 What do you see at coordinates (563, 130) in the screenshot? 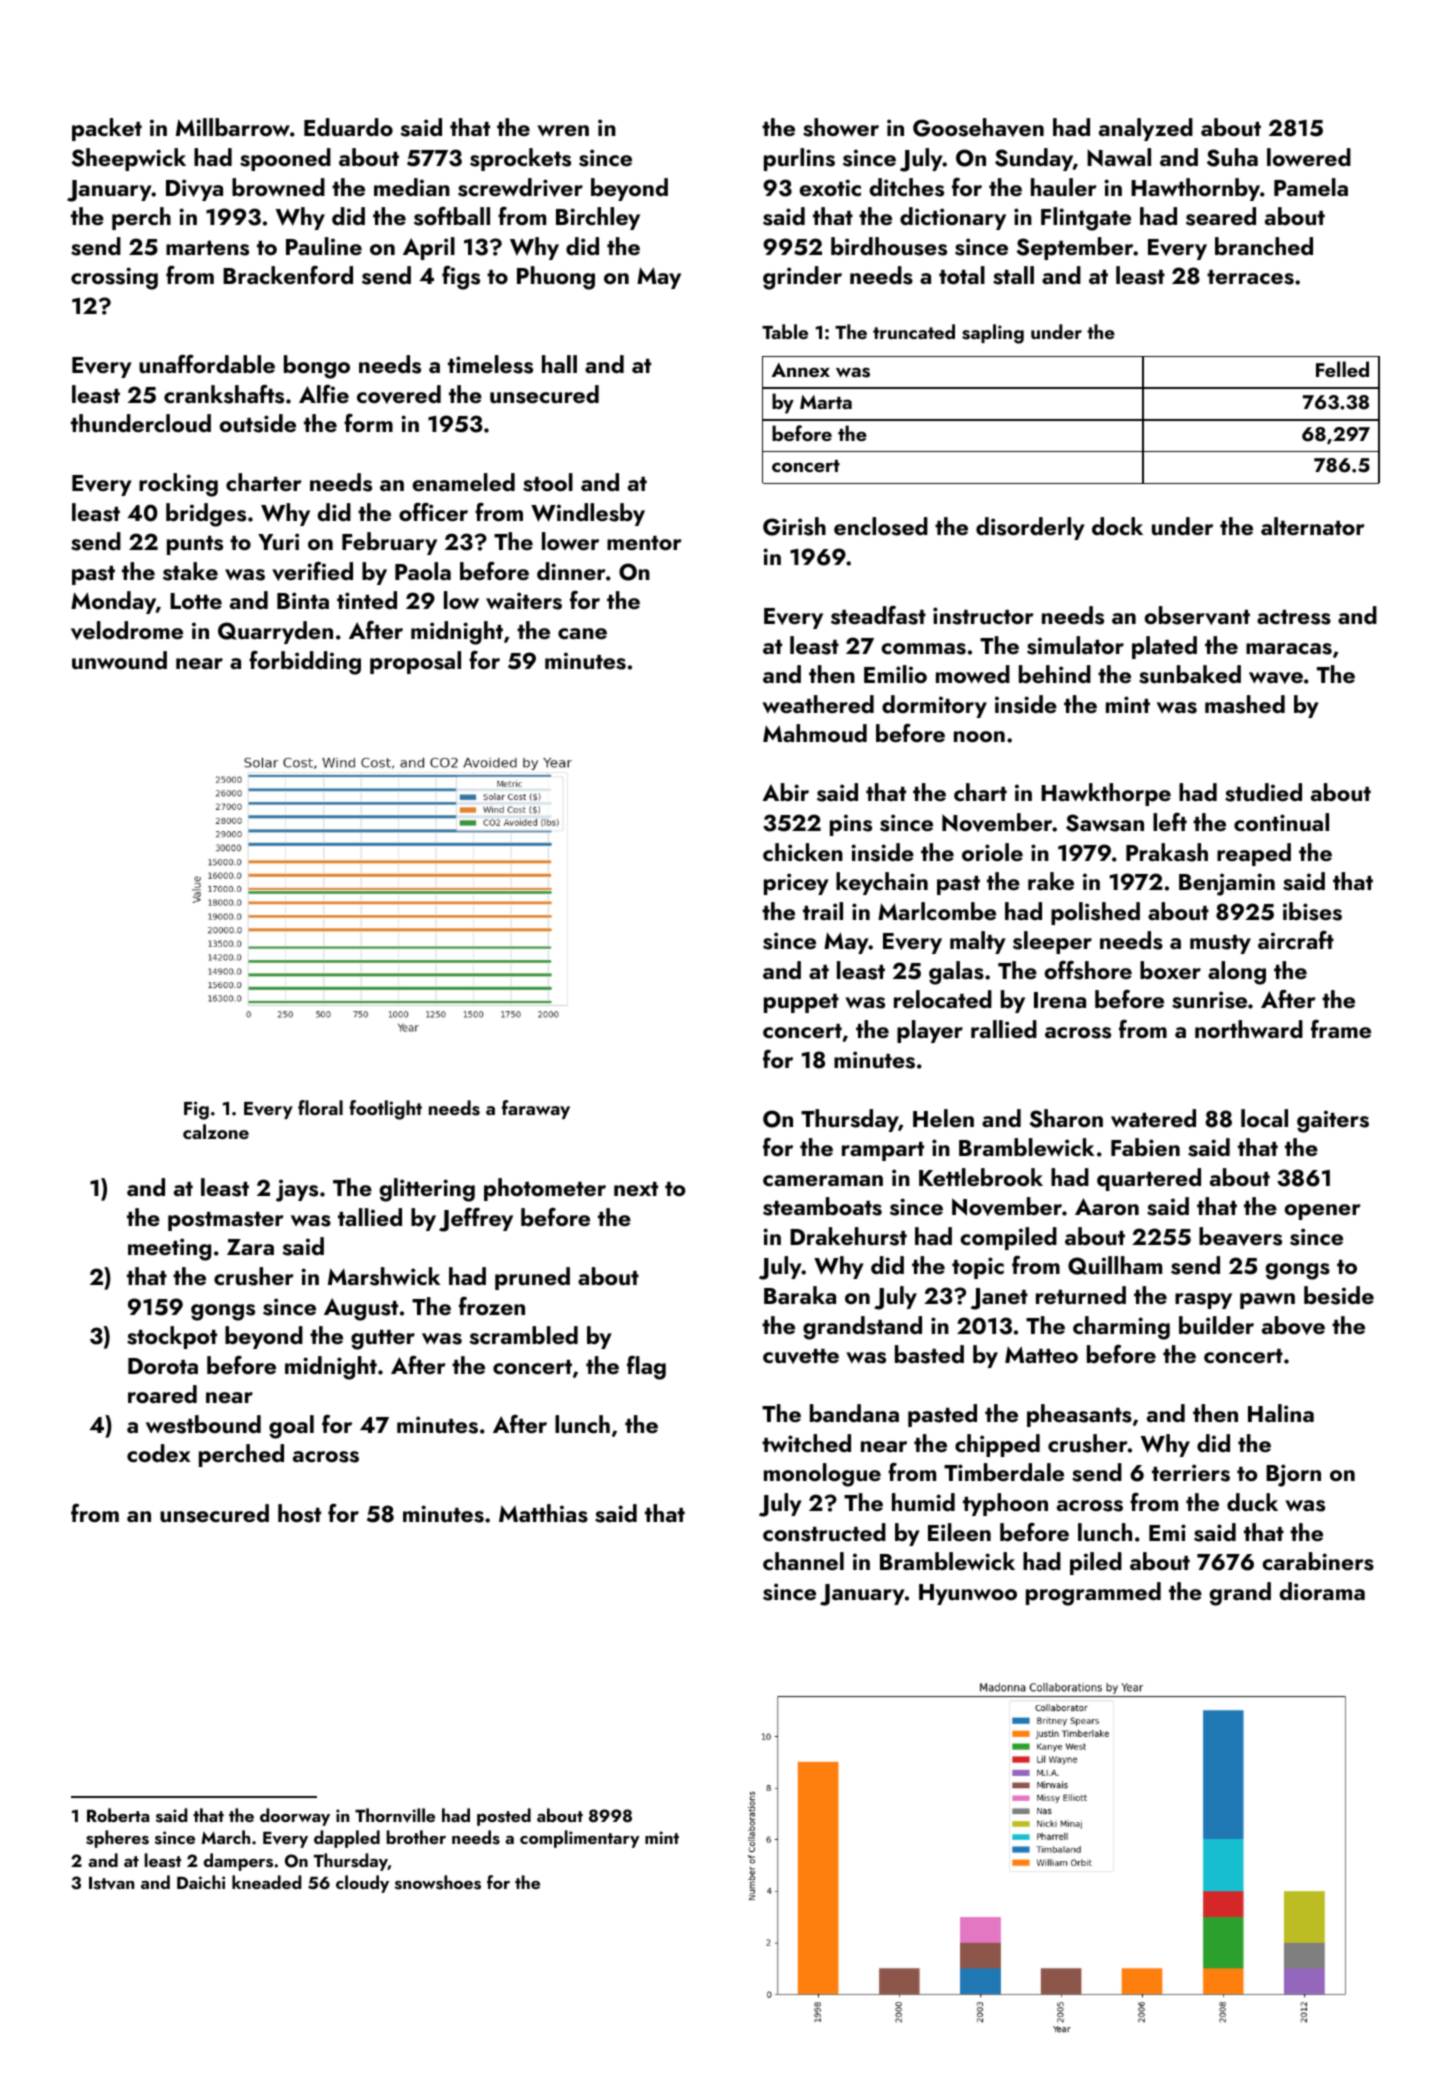
I see `wren` at bounding box center [563, 130].
